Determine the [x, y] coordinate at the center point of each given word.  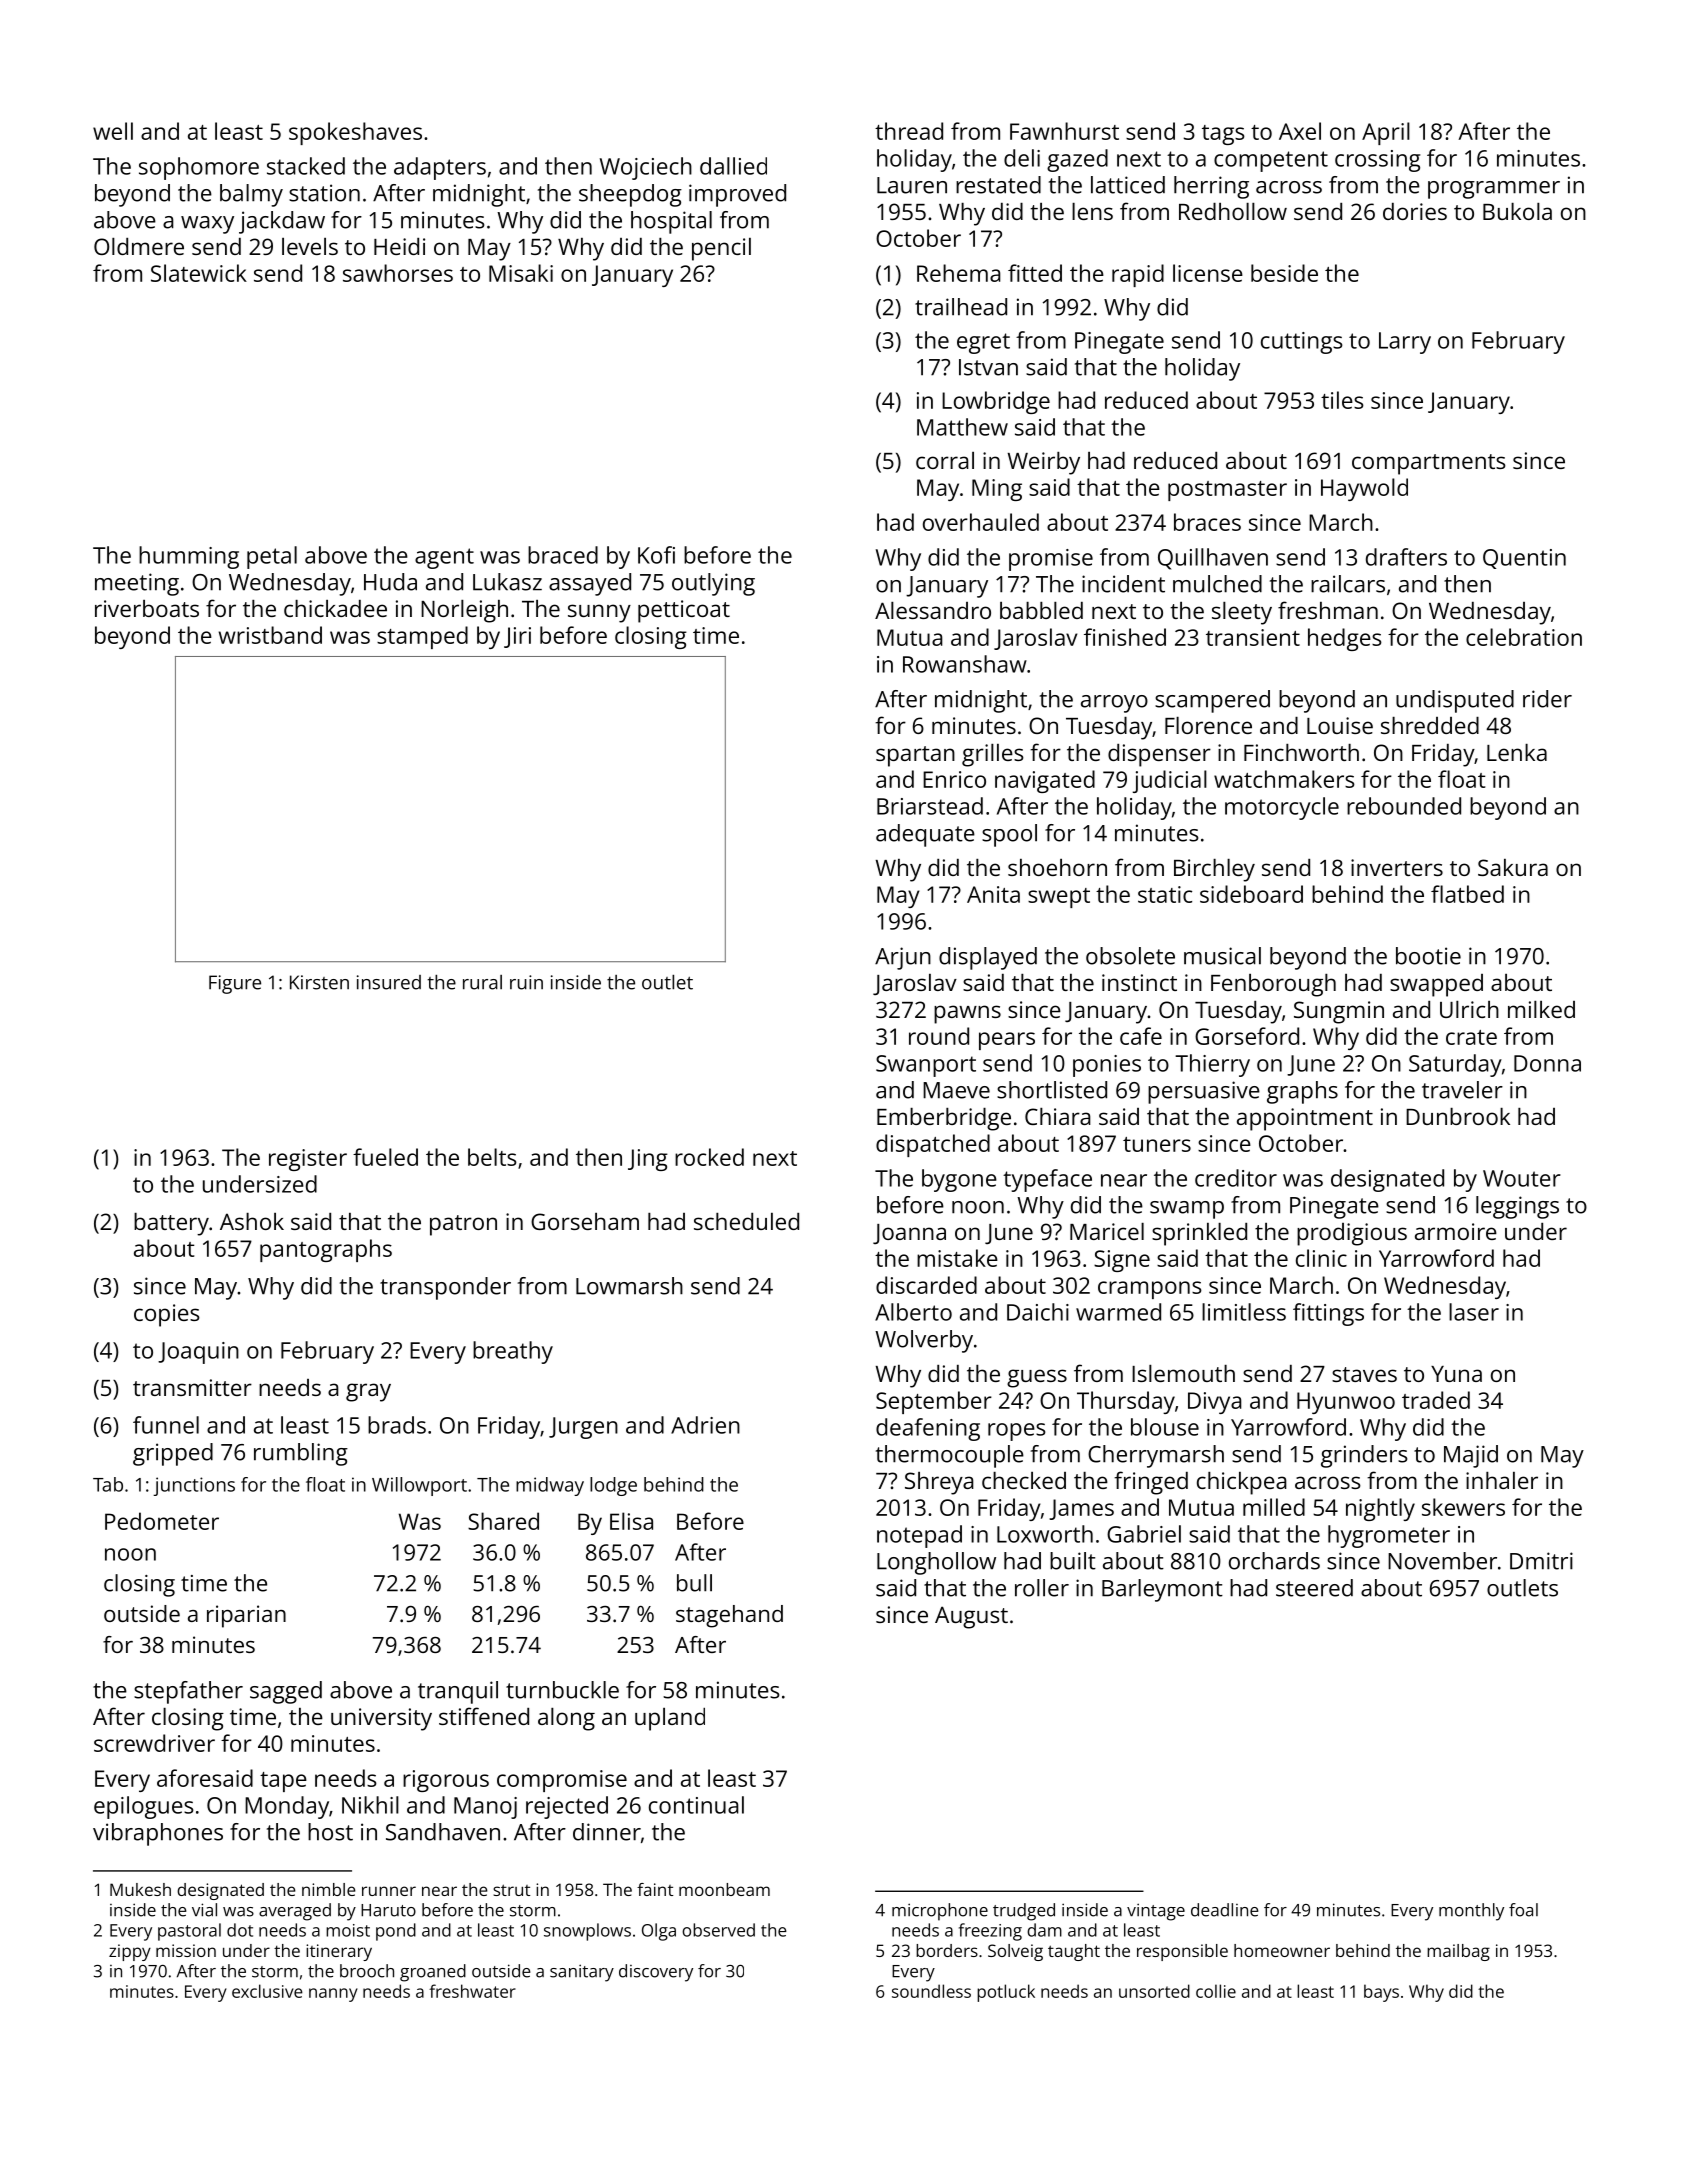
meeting [137, 584]
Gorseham [585, 1221]
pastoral [189, 1932]
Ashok [252, 1221]
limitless [1244, 1312]
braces [1207, 522]
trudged [1024, 1912]
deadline [1225, 1910]
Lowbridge [996, 402]
